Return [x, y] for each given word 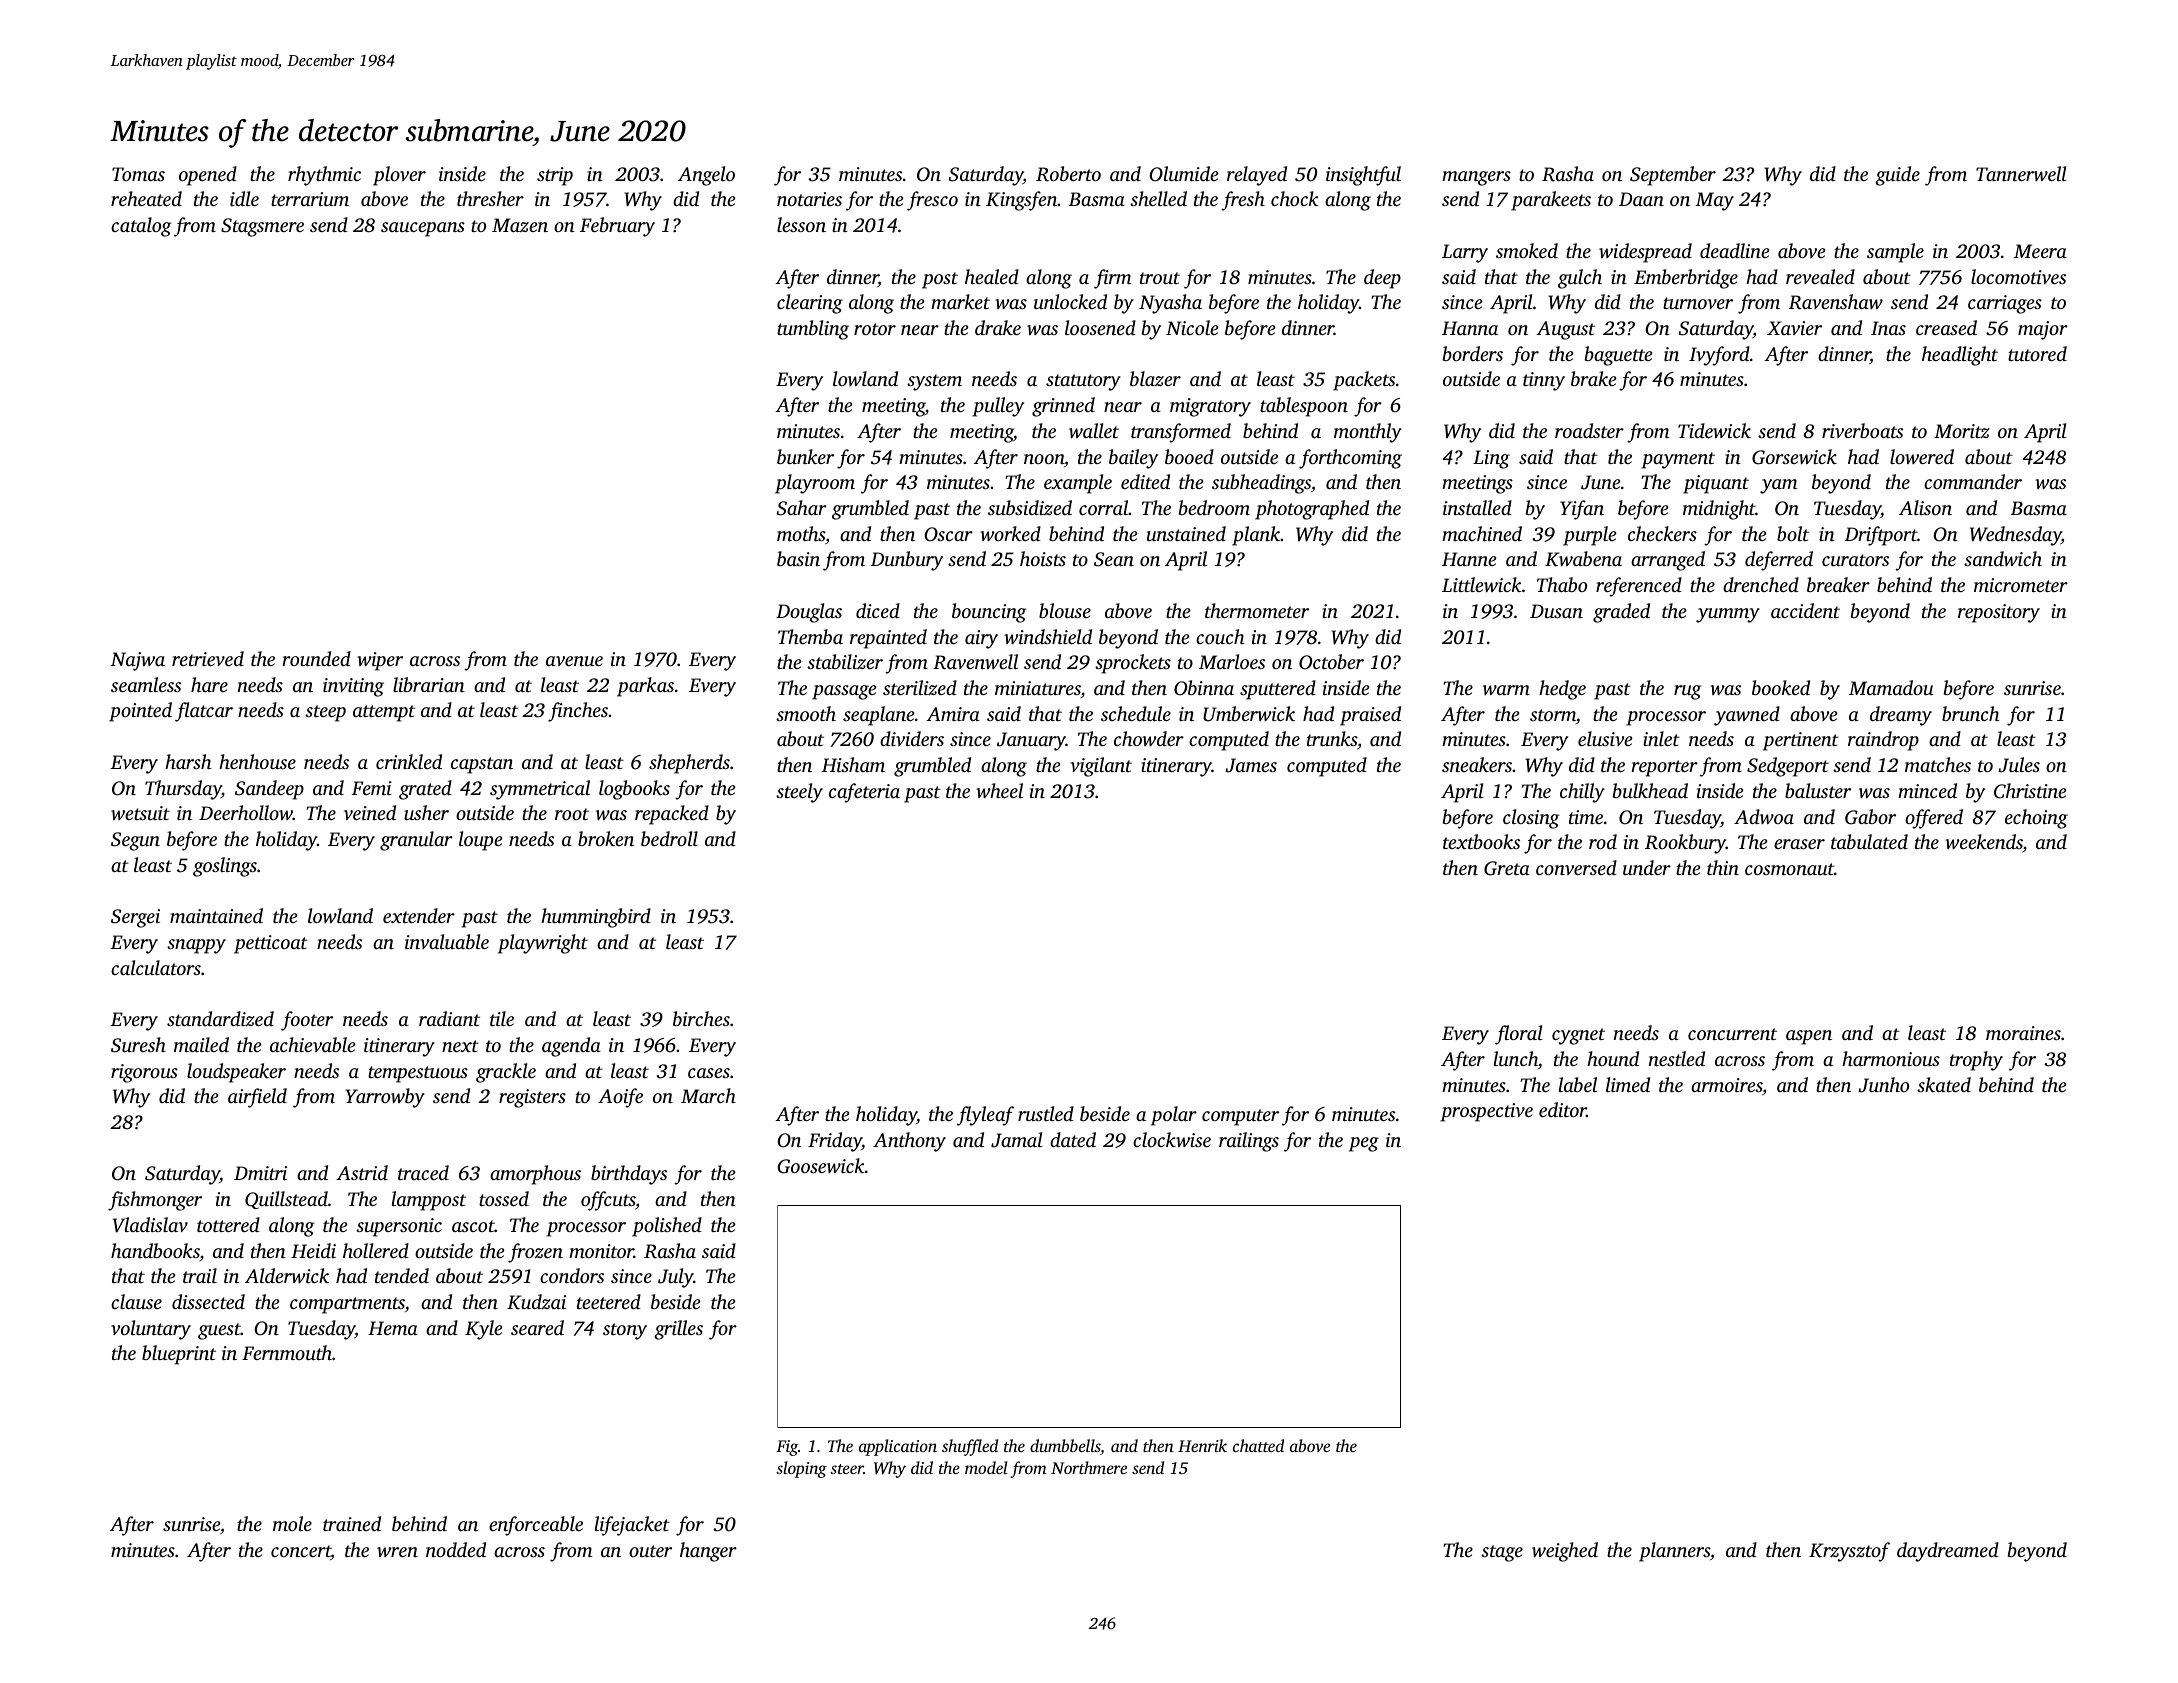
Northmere [1089, 1467]
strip [555, 176]
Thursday [183, 790]
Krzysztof [1849, 1552]
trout [1160, 278]
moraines [2023, 1033]
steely [799, 793]
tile [502, 1018]
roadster [1589, 430]
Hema [393, 1328]
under [1647, 867]
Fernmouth [287, 1352]
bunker [805, 456]
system [934, 382]
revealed [1820, 276]
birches [701, 1018]
